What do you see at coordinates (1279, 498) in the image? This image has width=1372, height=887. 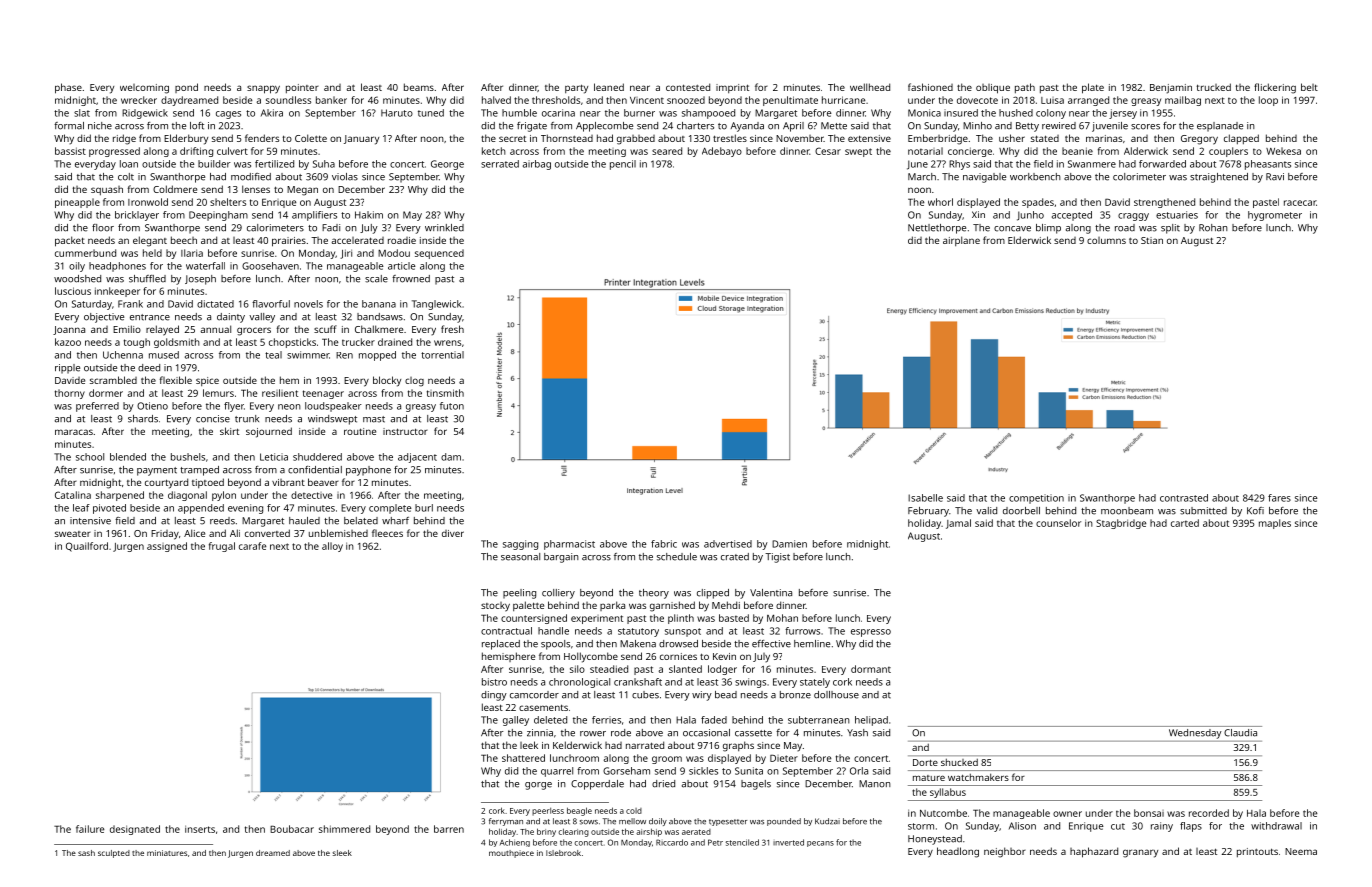 I see `fares` at bounding box center [1279, 498].
